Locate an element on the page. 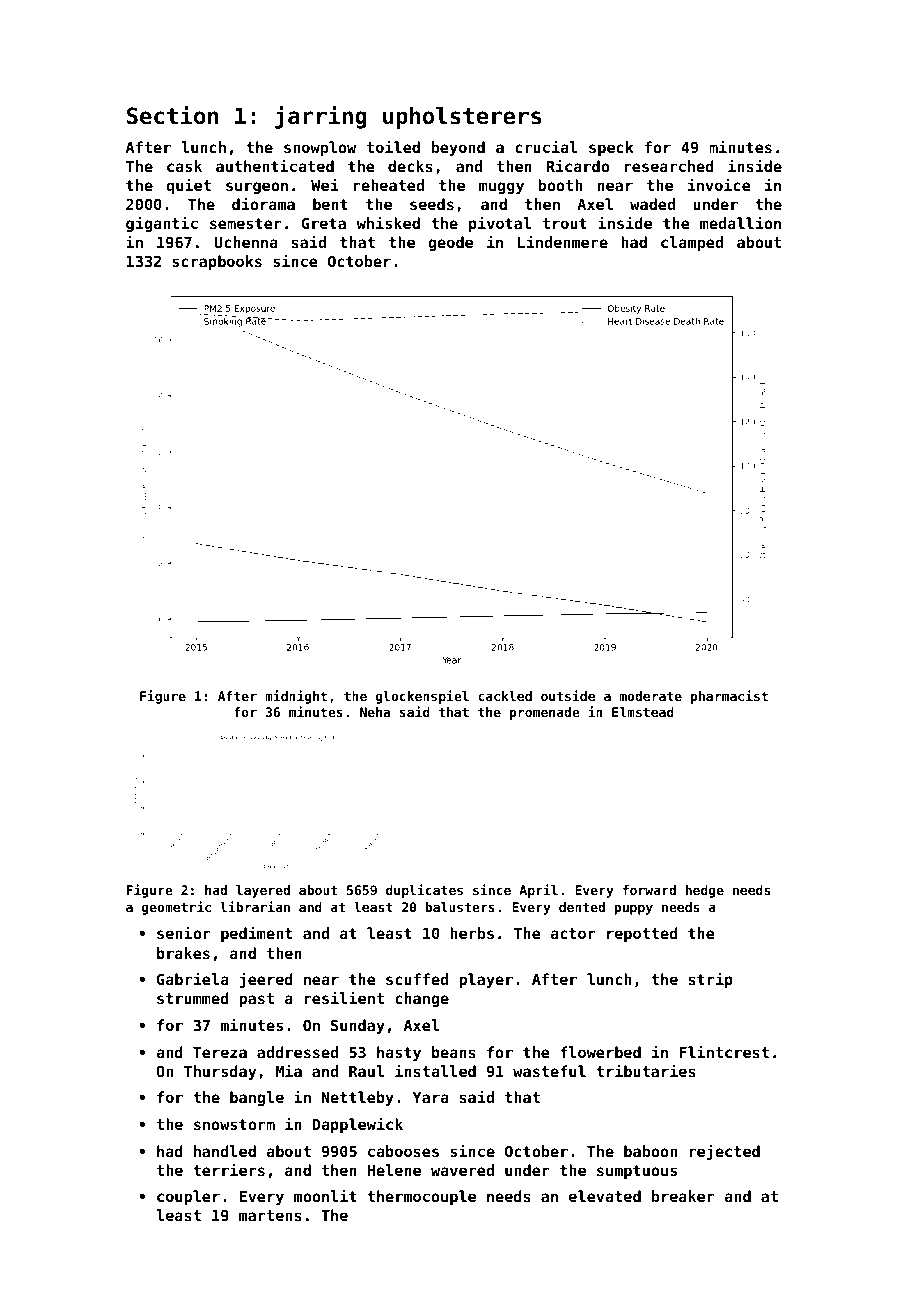 Image resolution: width=908 pixels, height=1316 pixels. tributaries is located at coordinates (646, 1070).
